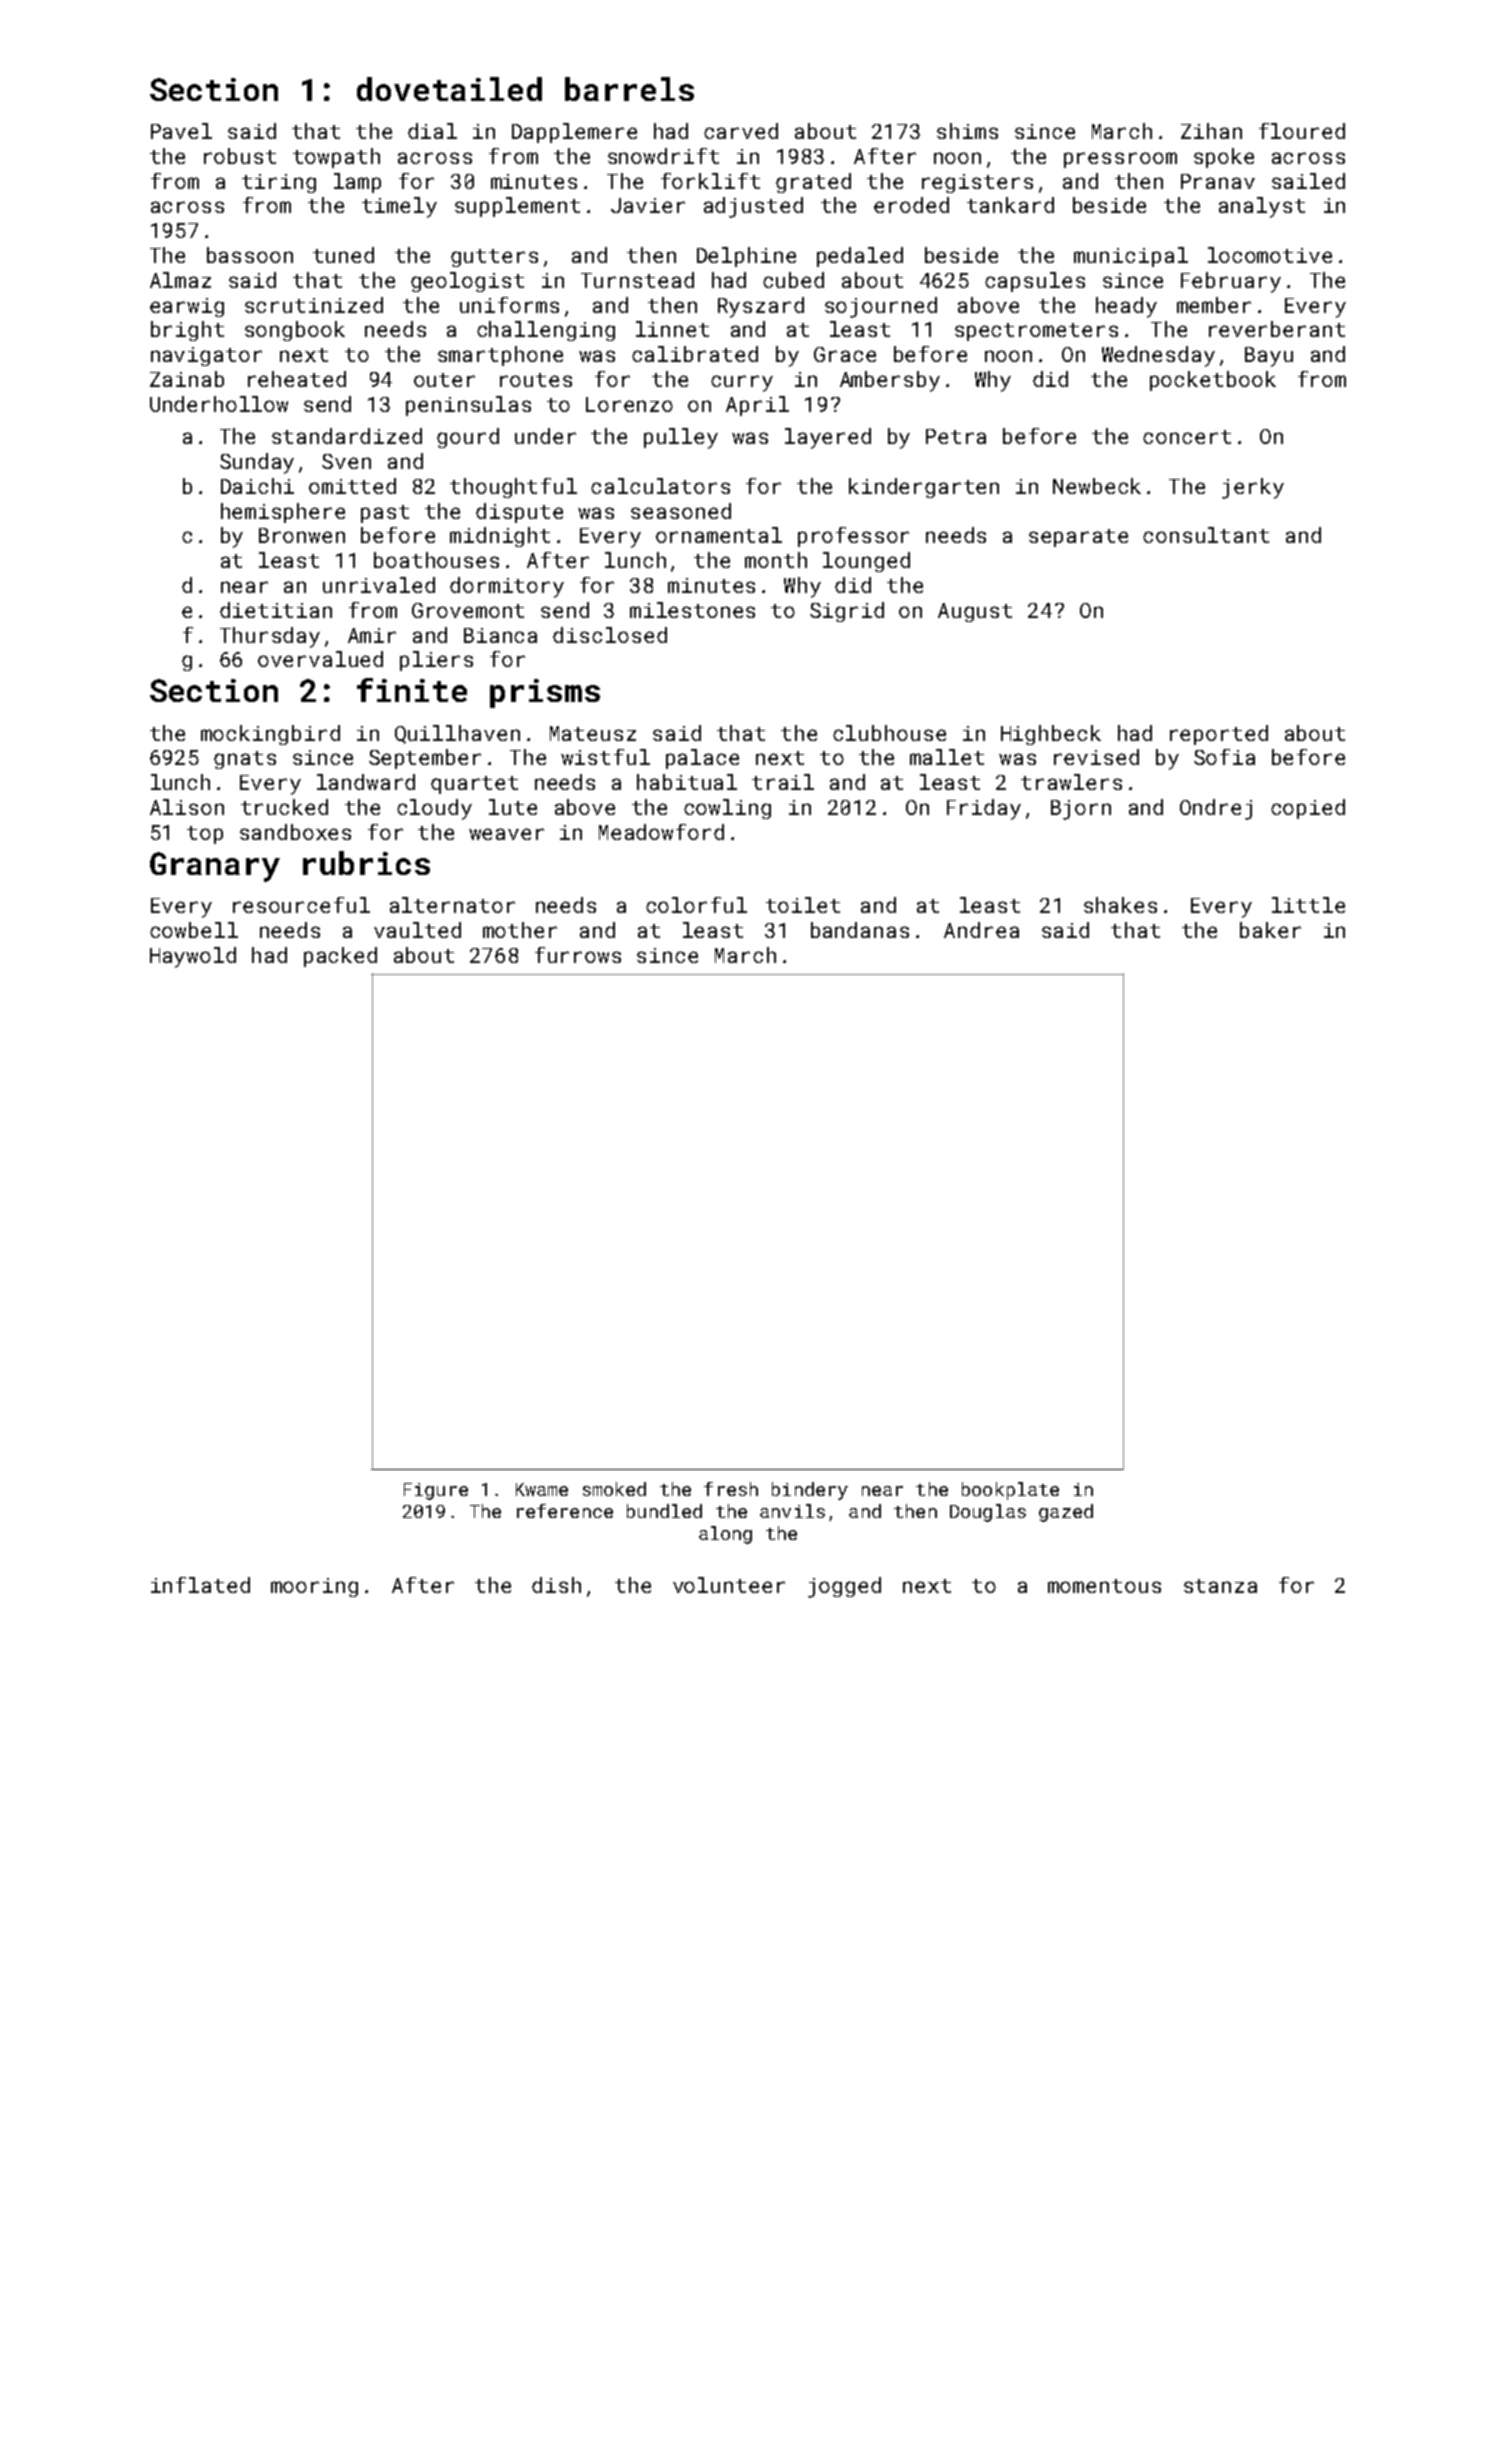  I want to click on unrivaled, so click(379, 585).
